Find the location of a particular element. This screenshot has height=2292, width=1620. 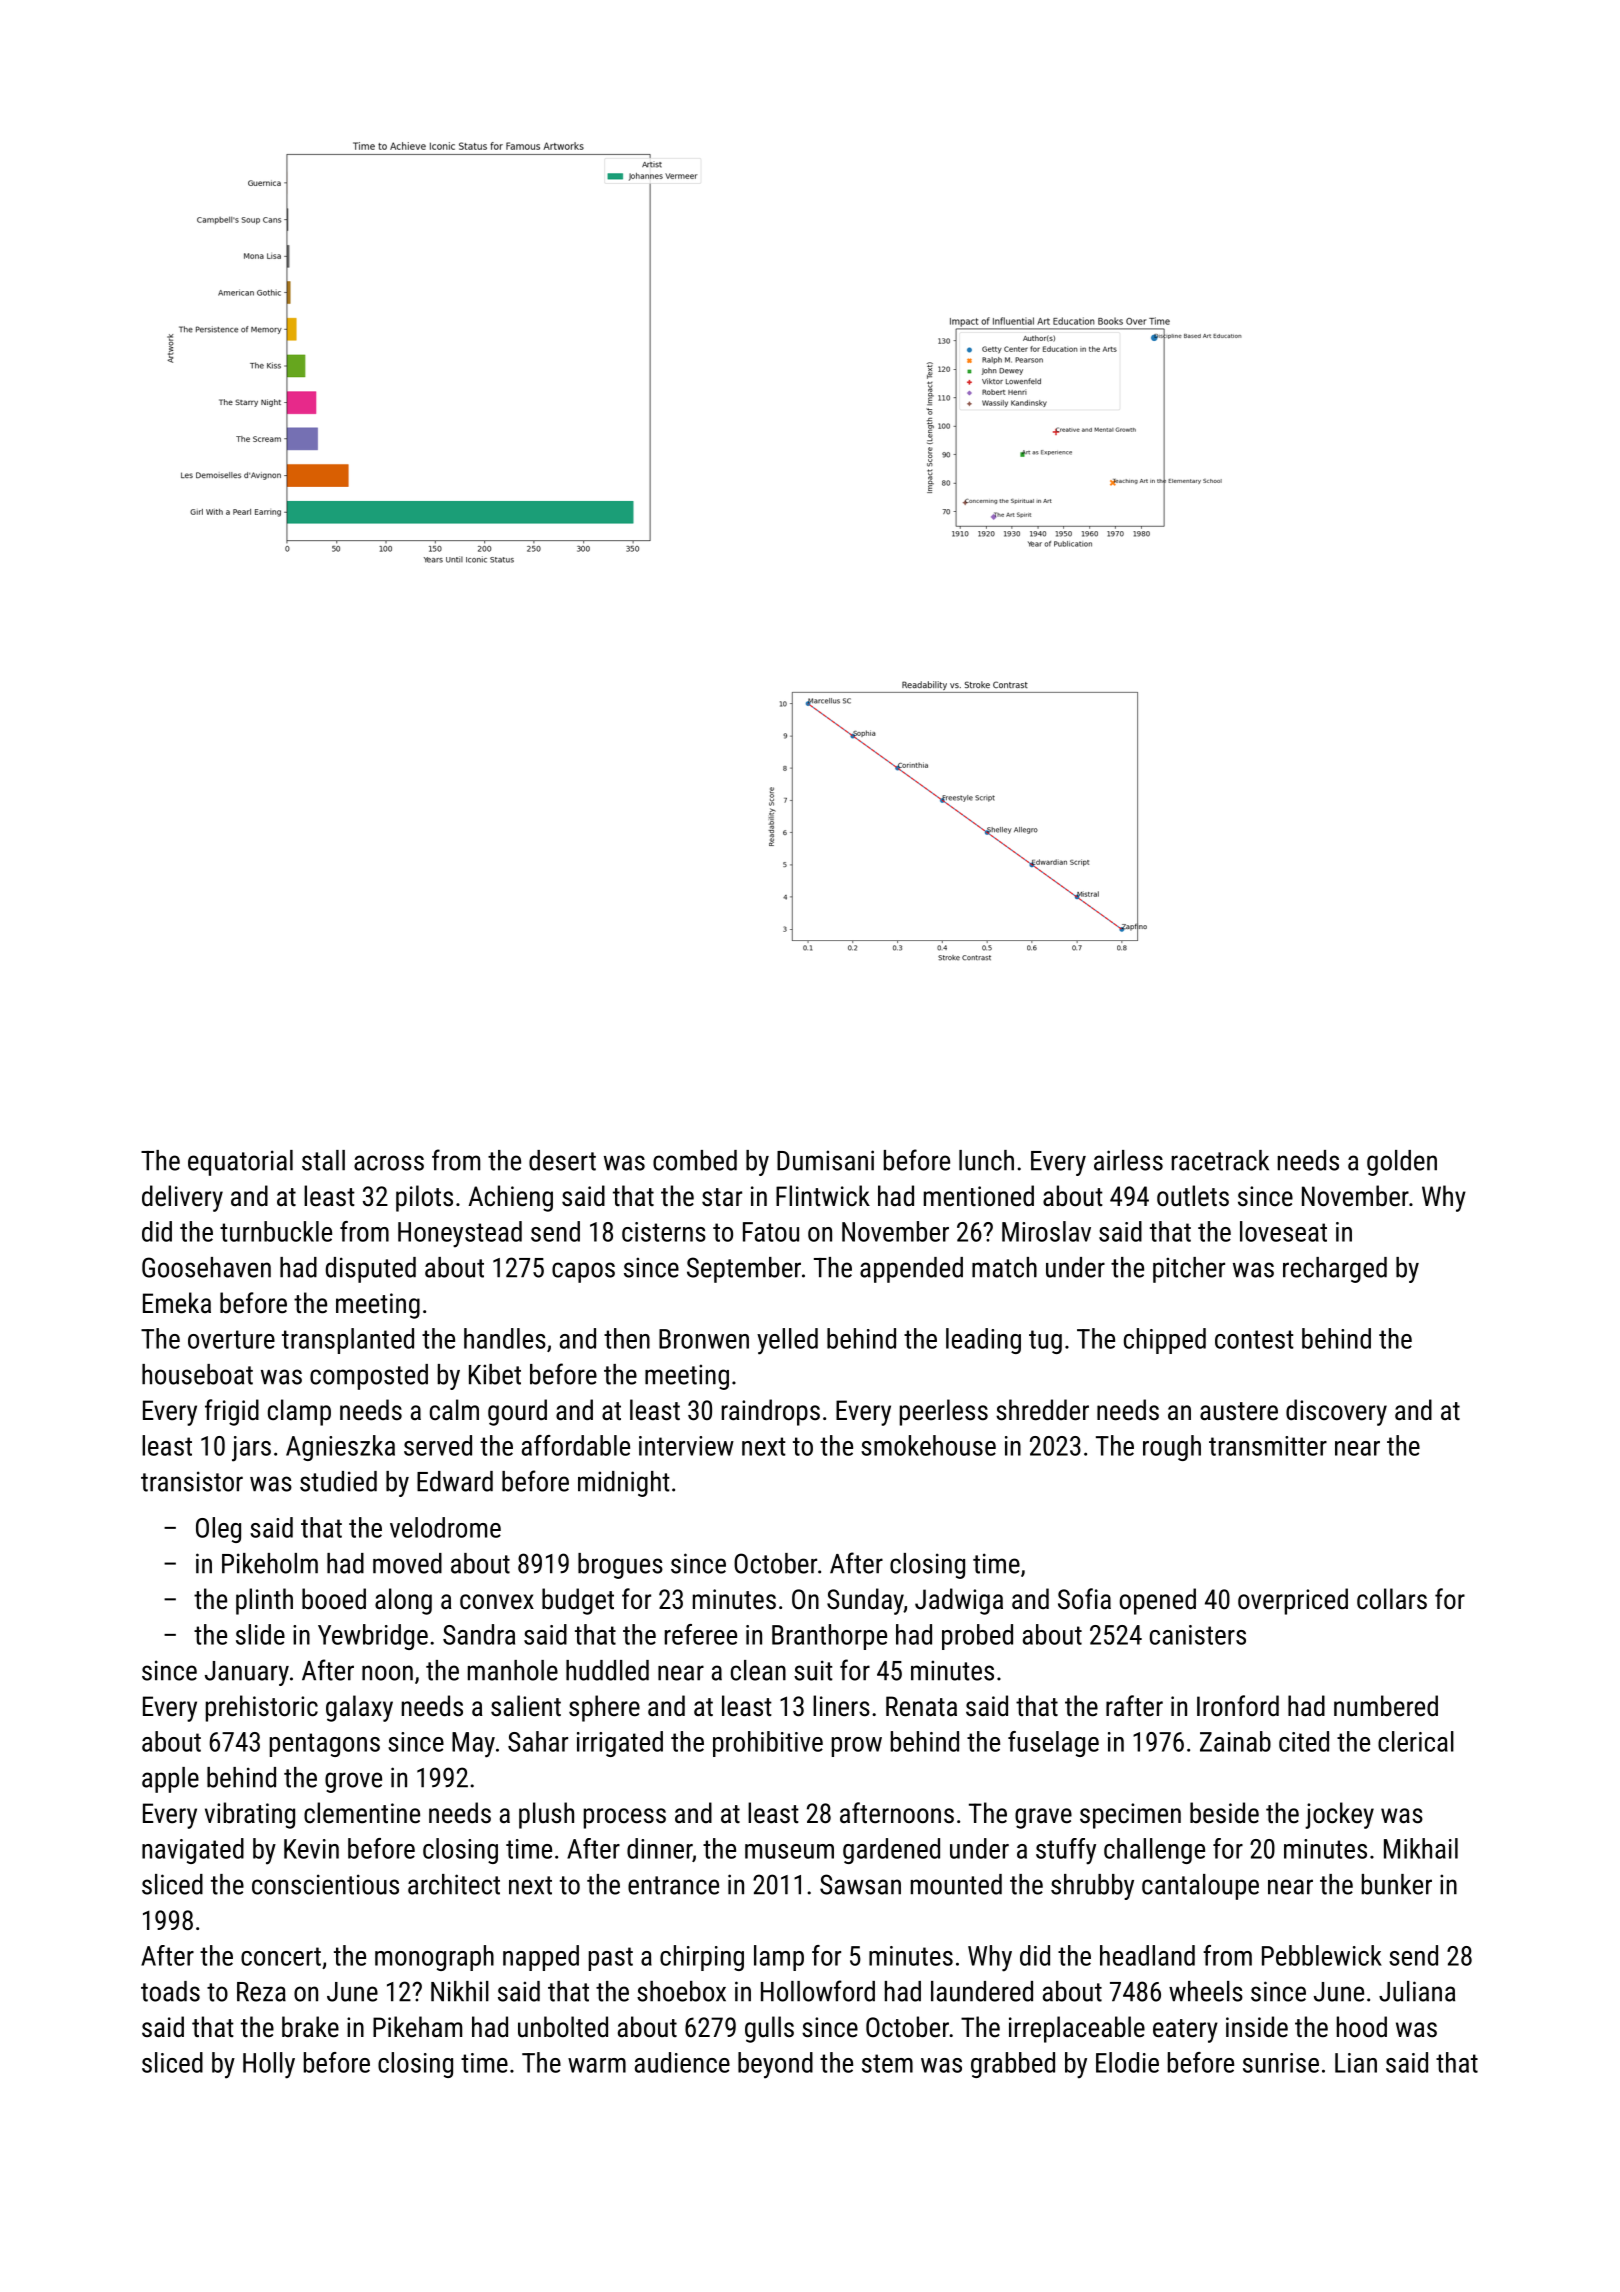

gardened is located at coordinates (891, 1851).
